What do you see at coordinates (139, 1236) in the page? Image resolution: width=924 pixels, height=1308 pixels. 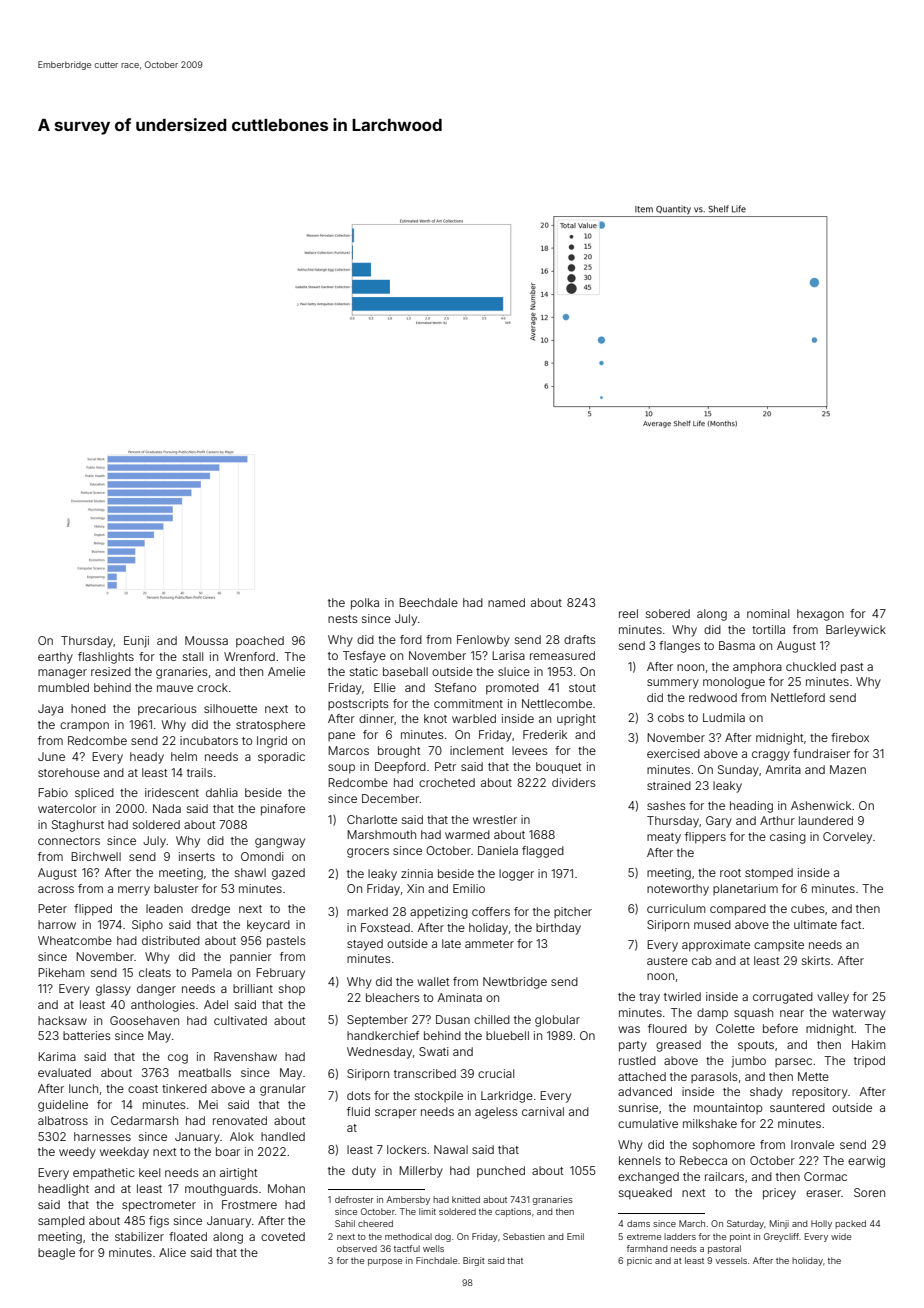 I see `stabilizer` at bounding box center [139, 1236].
